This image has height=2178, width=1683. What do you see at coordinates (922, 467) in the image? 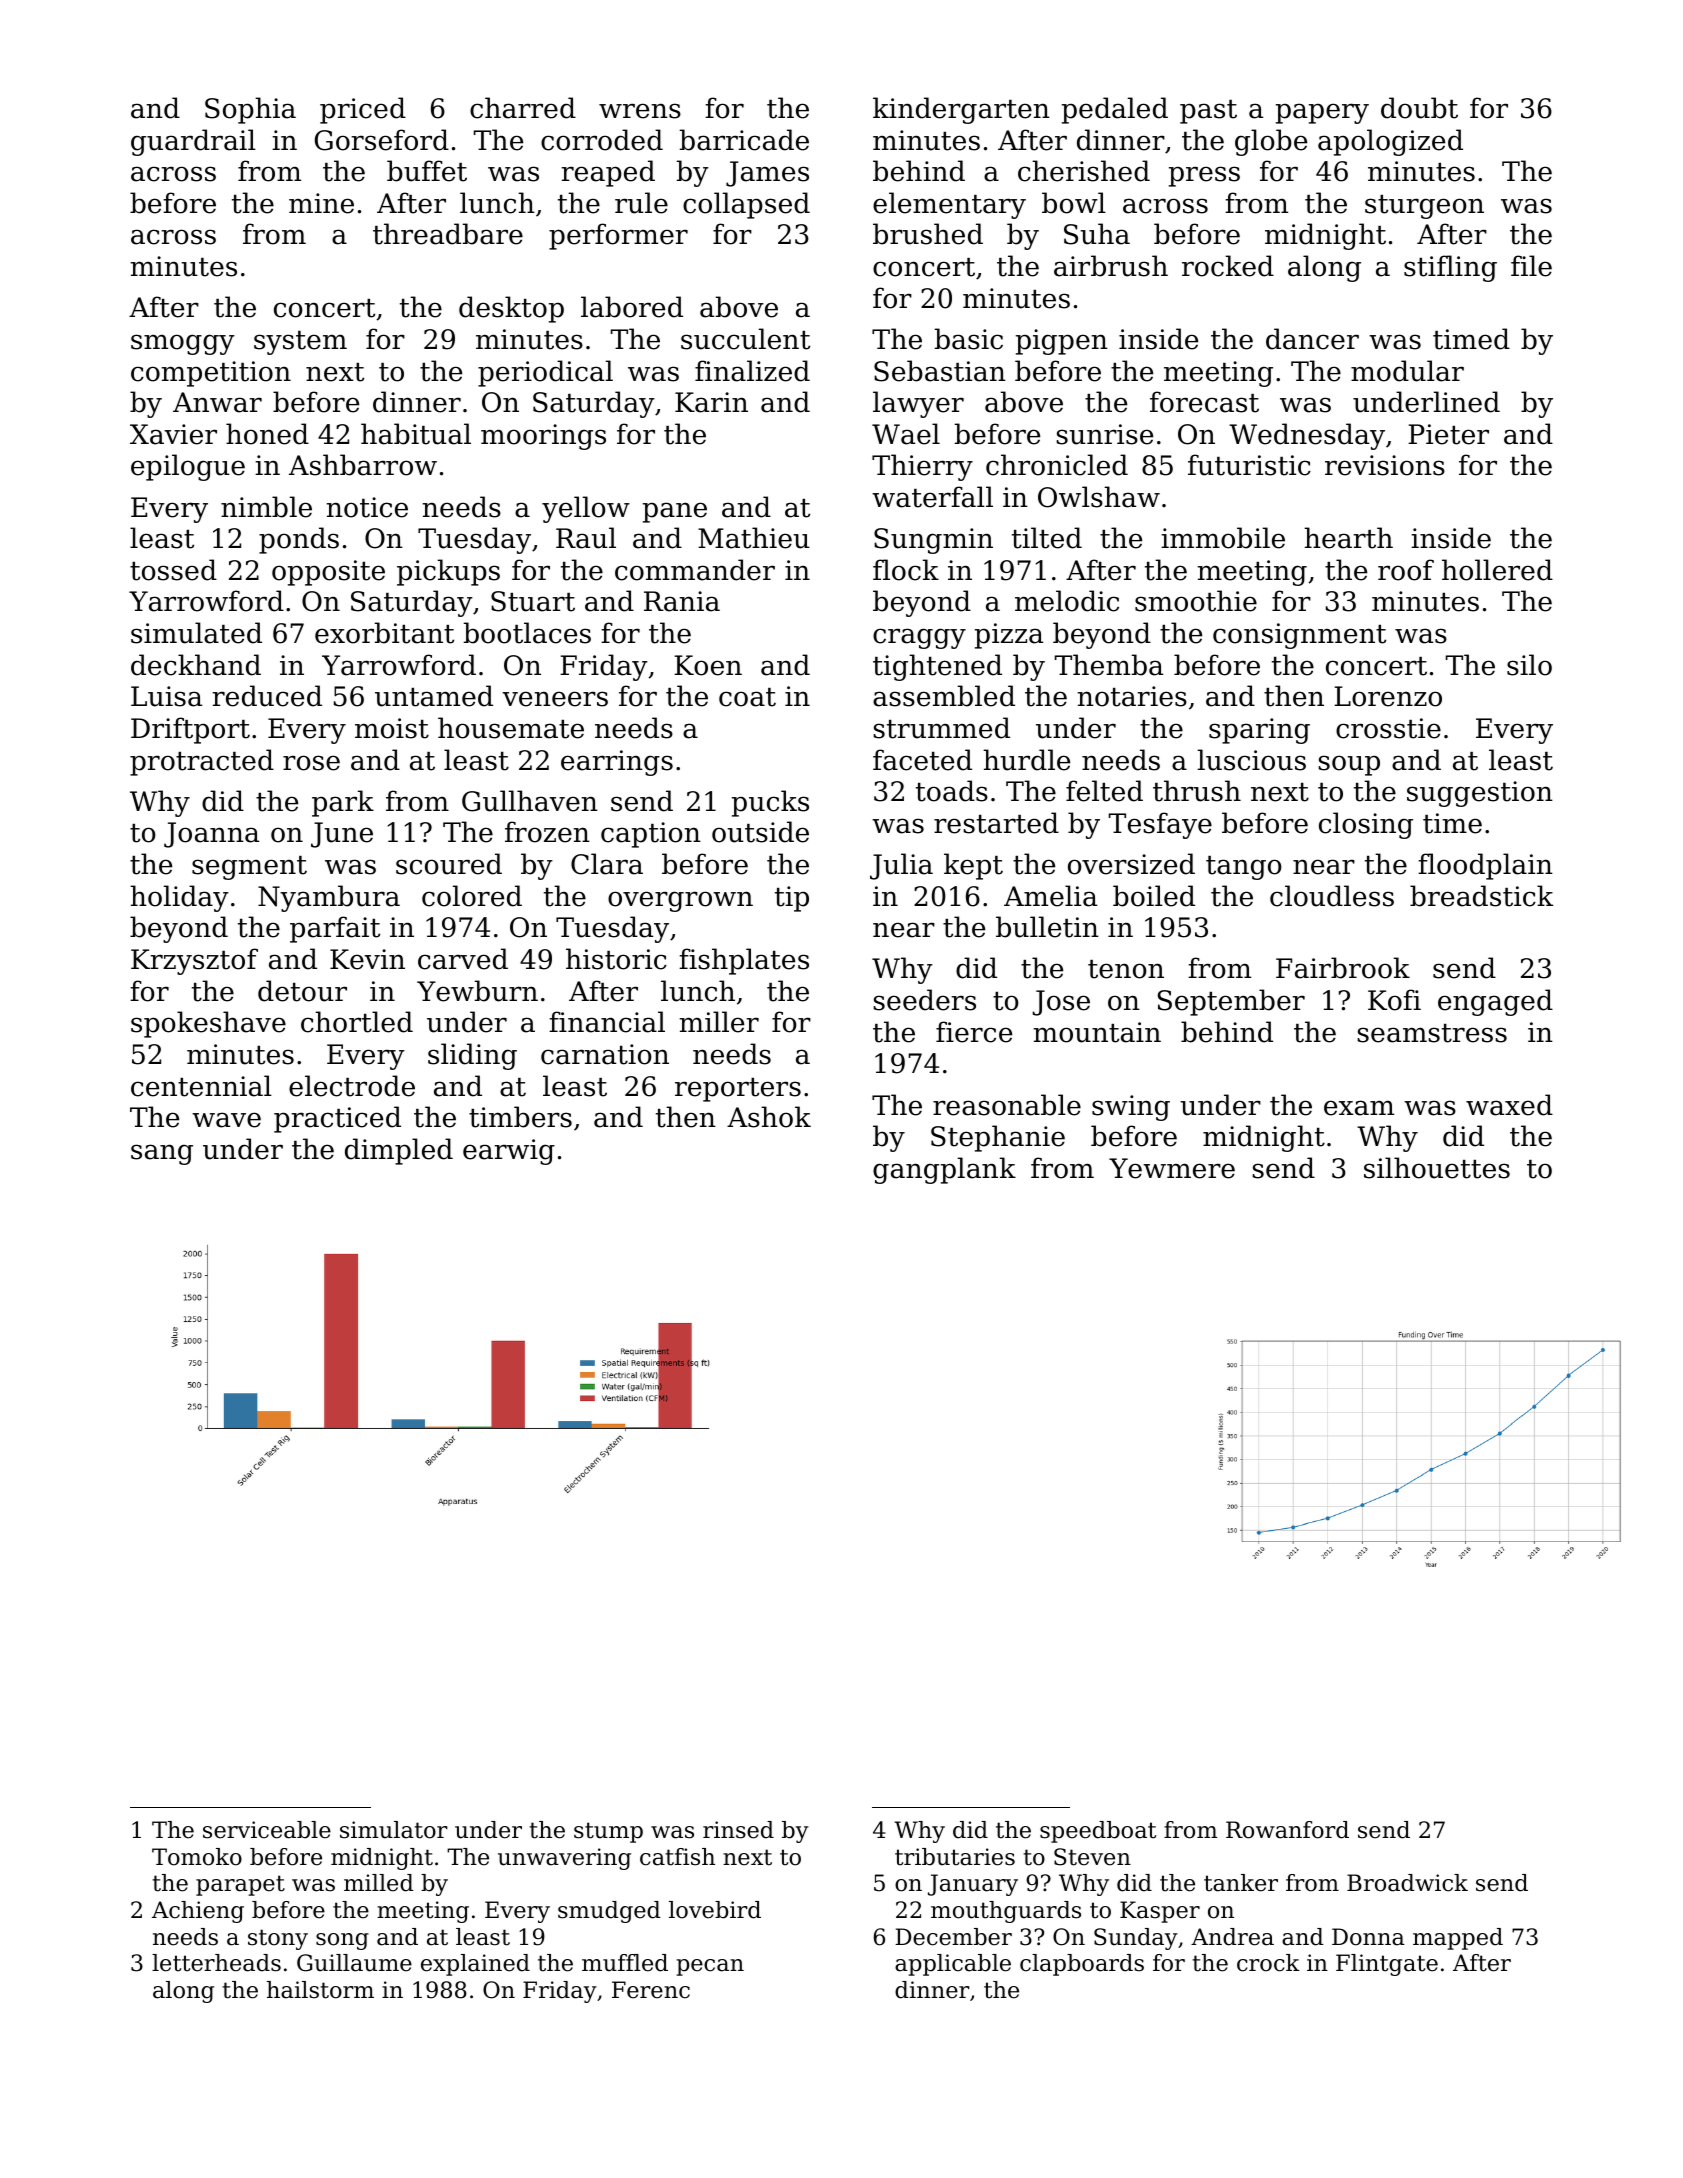
I see `Thierry` at bounding box center [922, 467].
